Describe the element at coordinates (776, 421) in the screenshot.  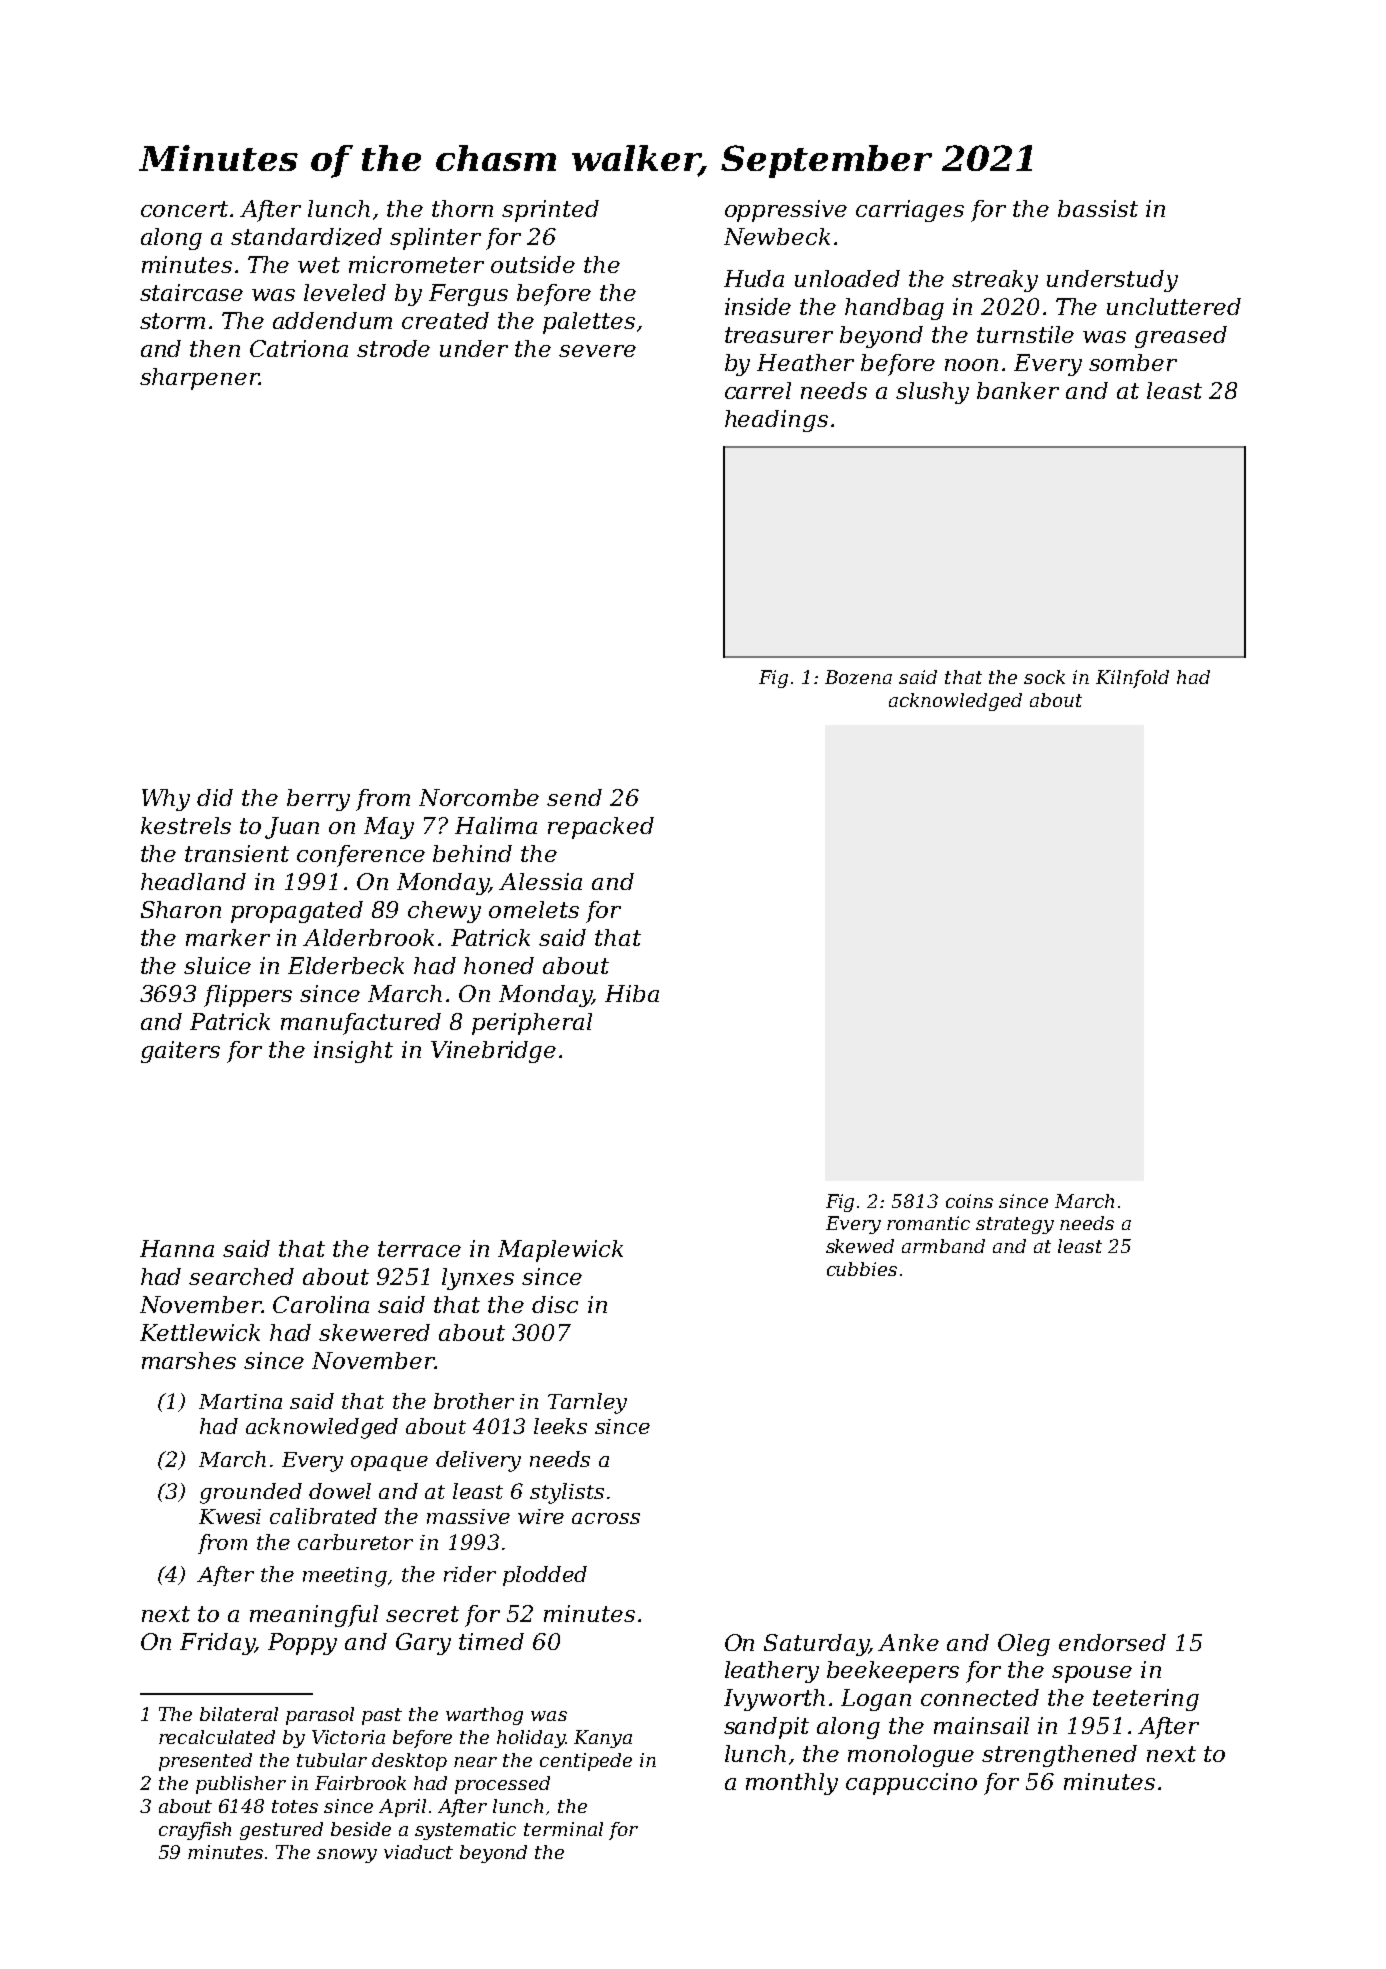
I see `headings` at that location.
